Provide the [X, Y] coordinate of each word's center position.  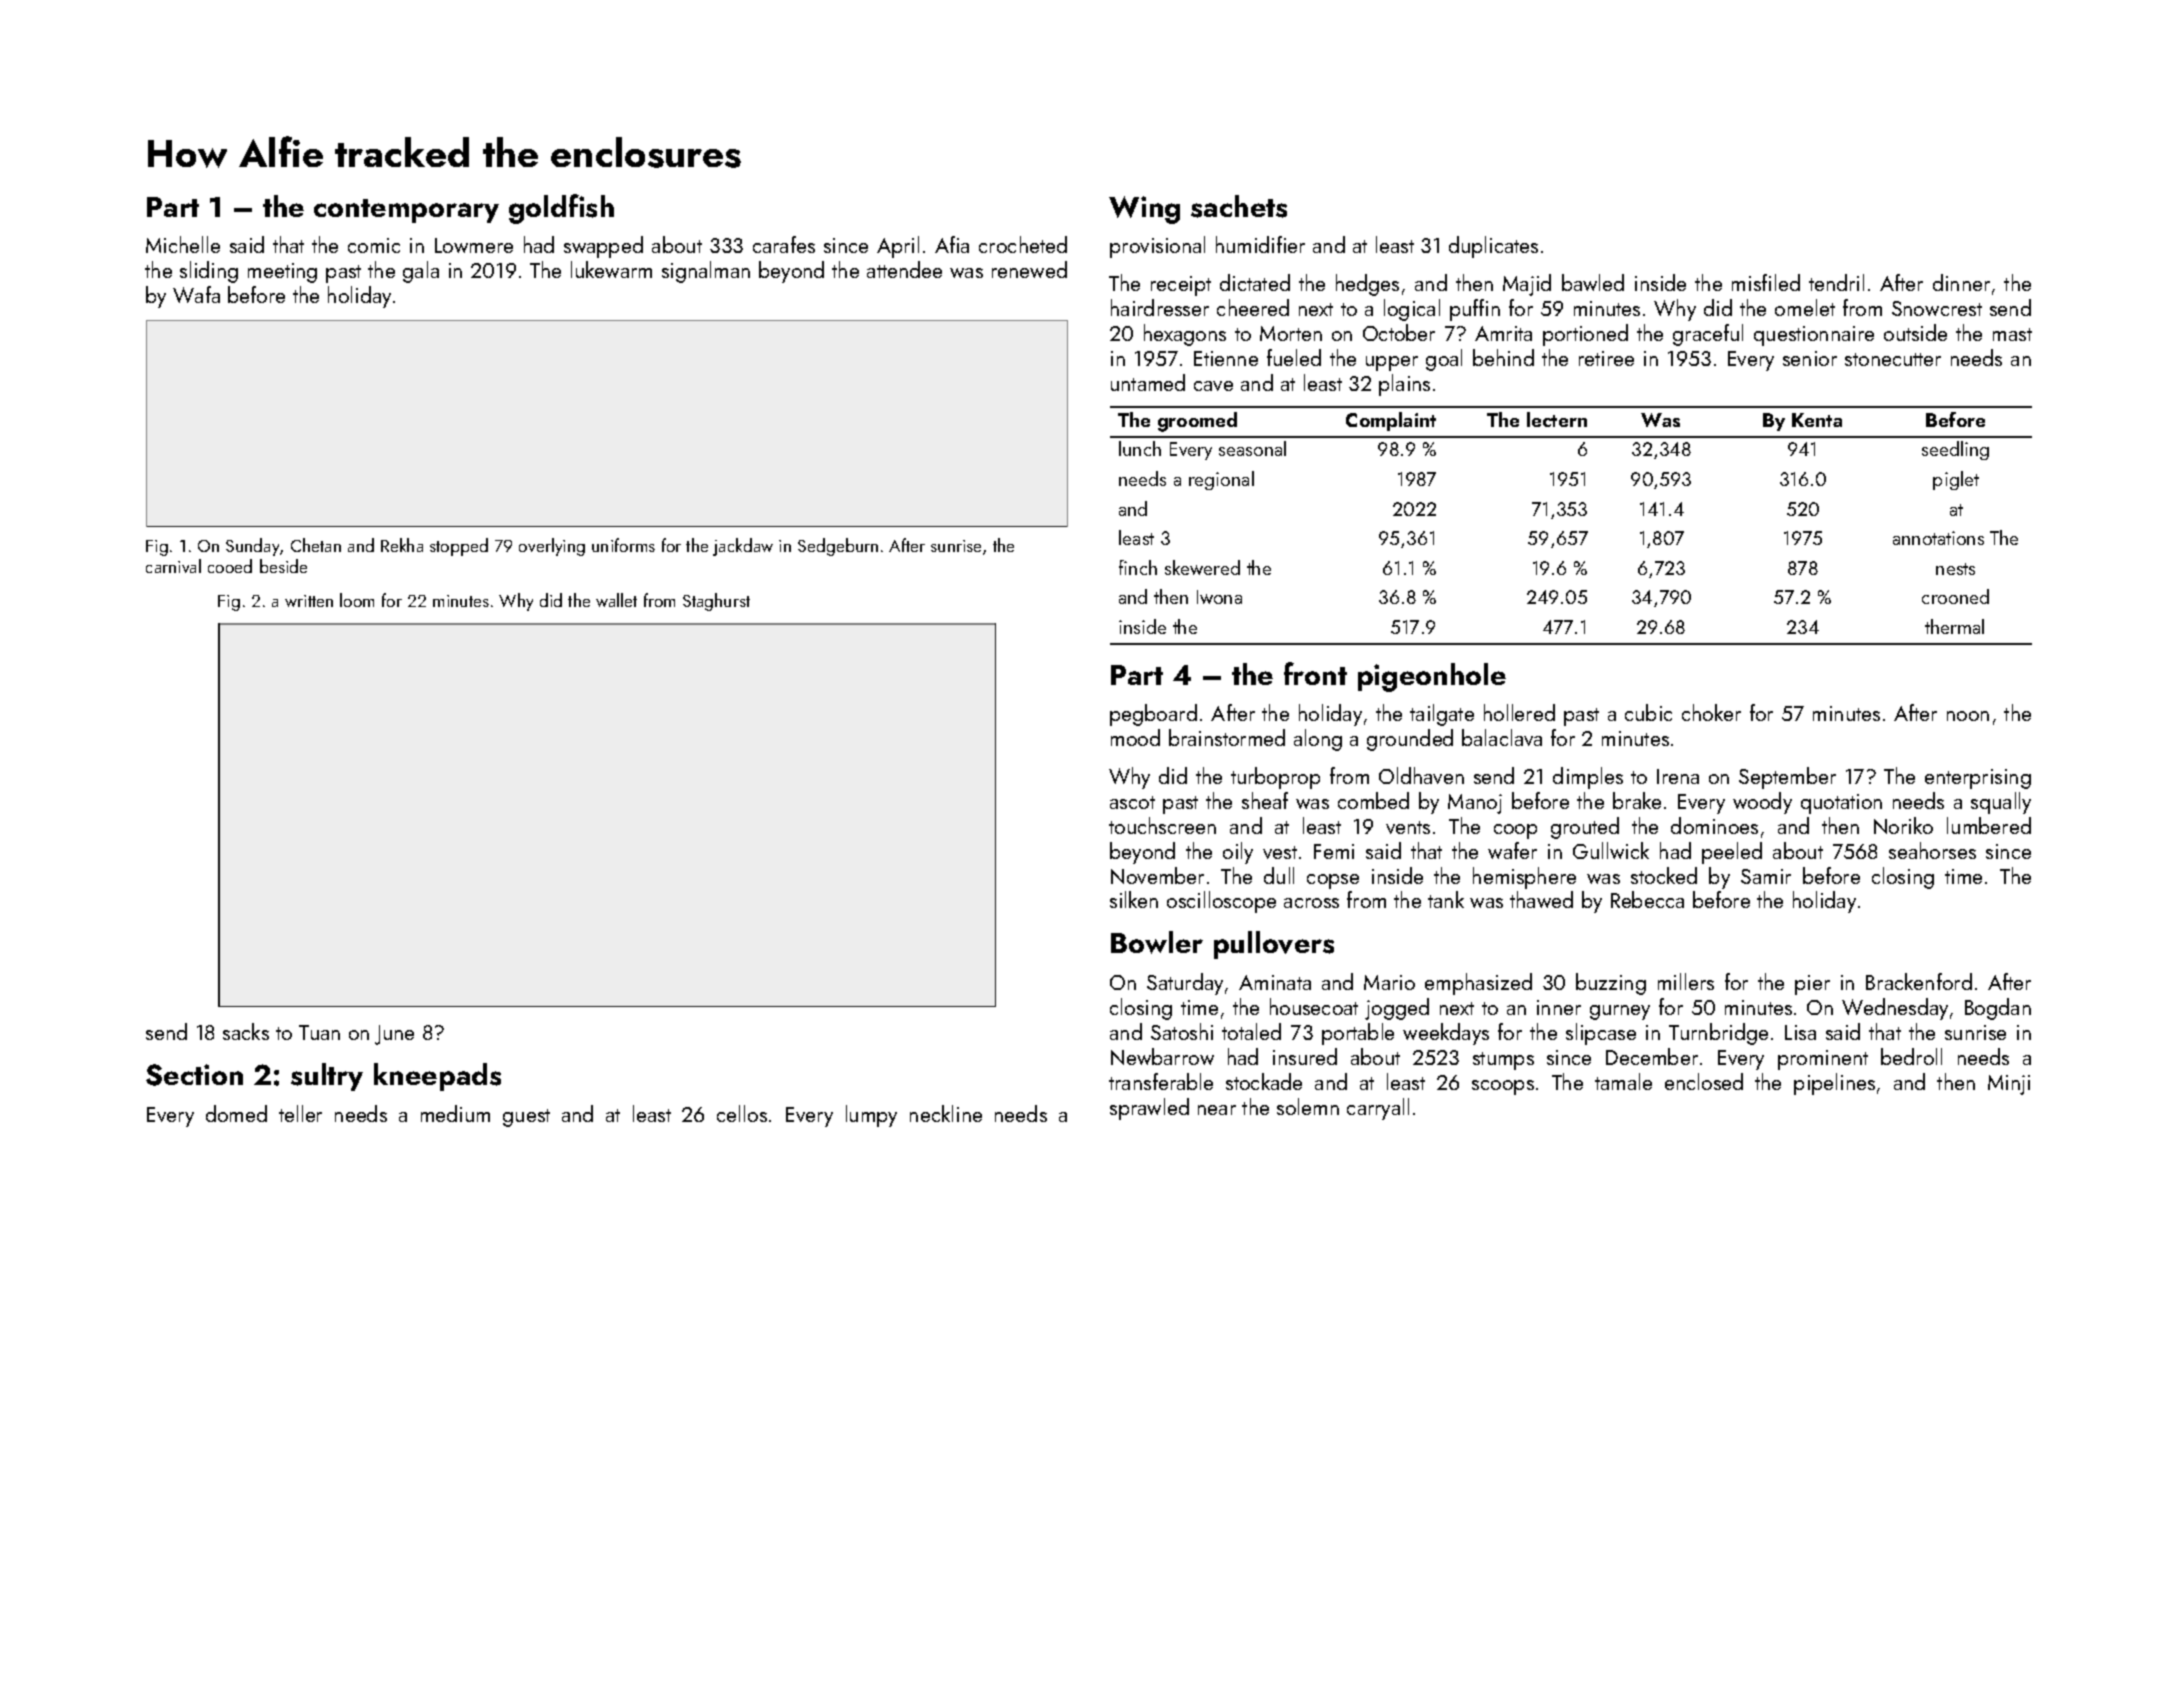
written [309, 601]
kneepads [437, 1077]
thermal [1954, 626]
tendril [1836, 282]
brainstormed [1227, 737]
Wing [1144, 210]
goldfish [561, 209]
